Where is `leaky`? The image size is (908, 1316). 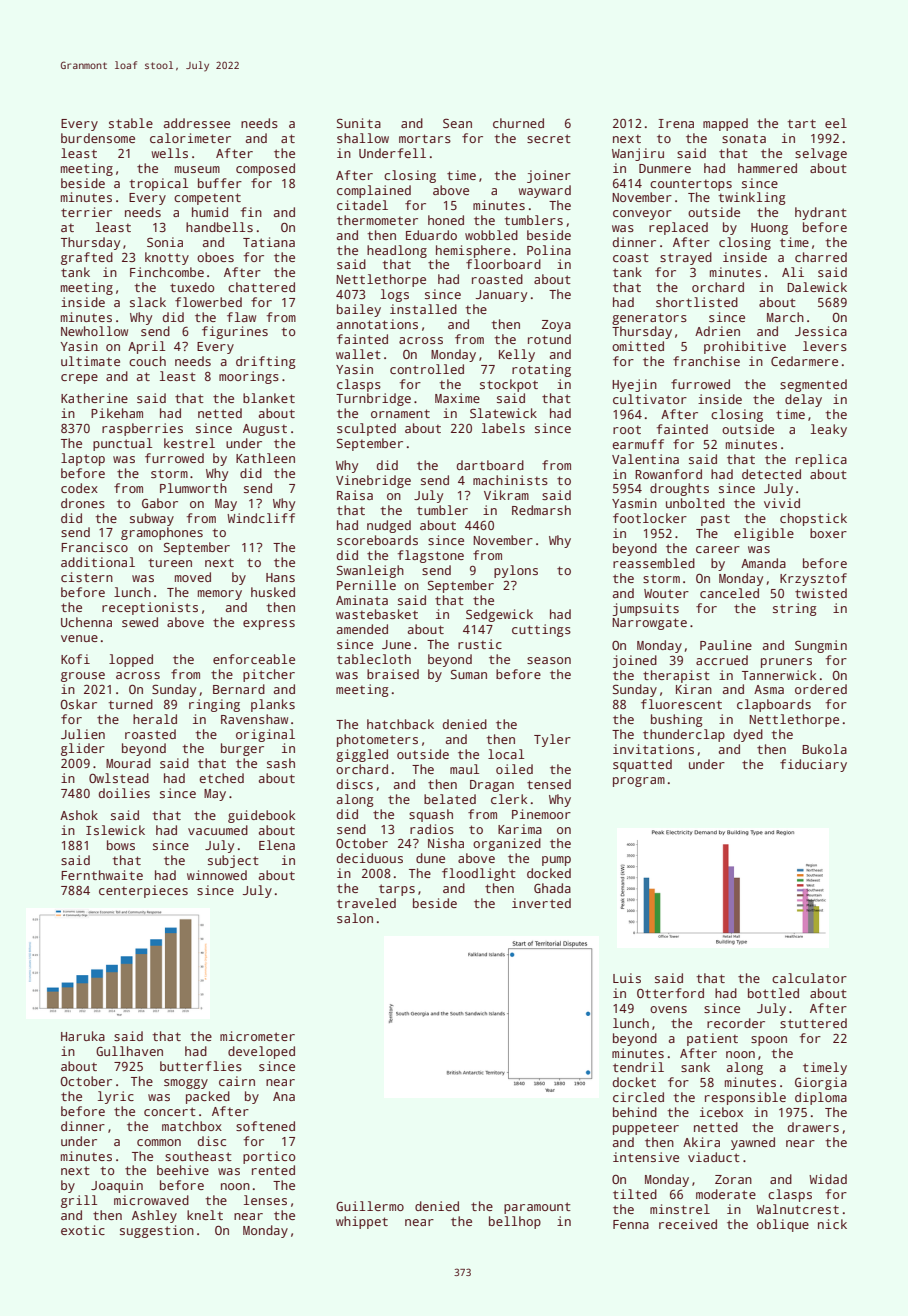 leaky is located at coordinates (829, 430).
